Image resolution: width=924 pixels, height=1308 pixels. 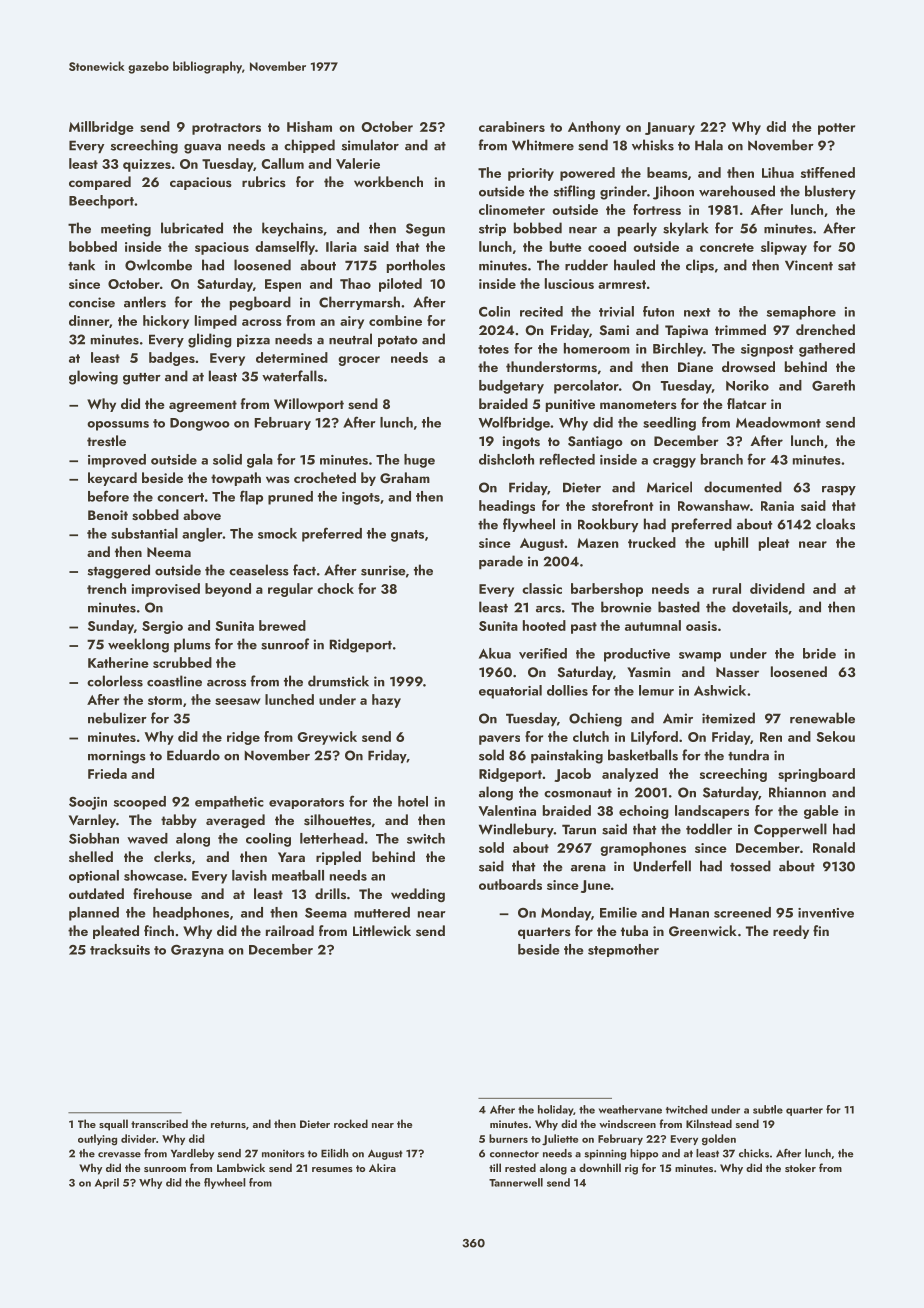 I want to click on stoker, so click(x=800, y=1167).
